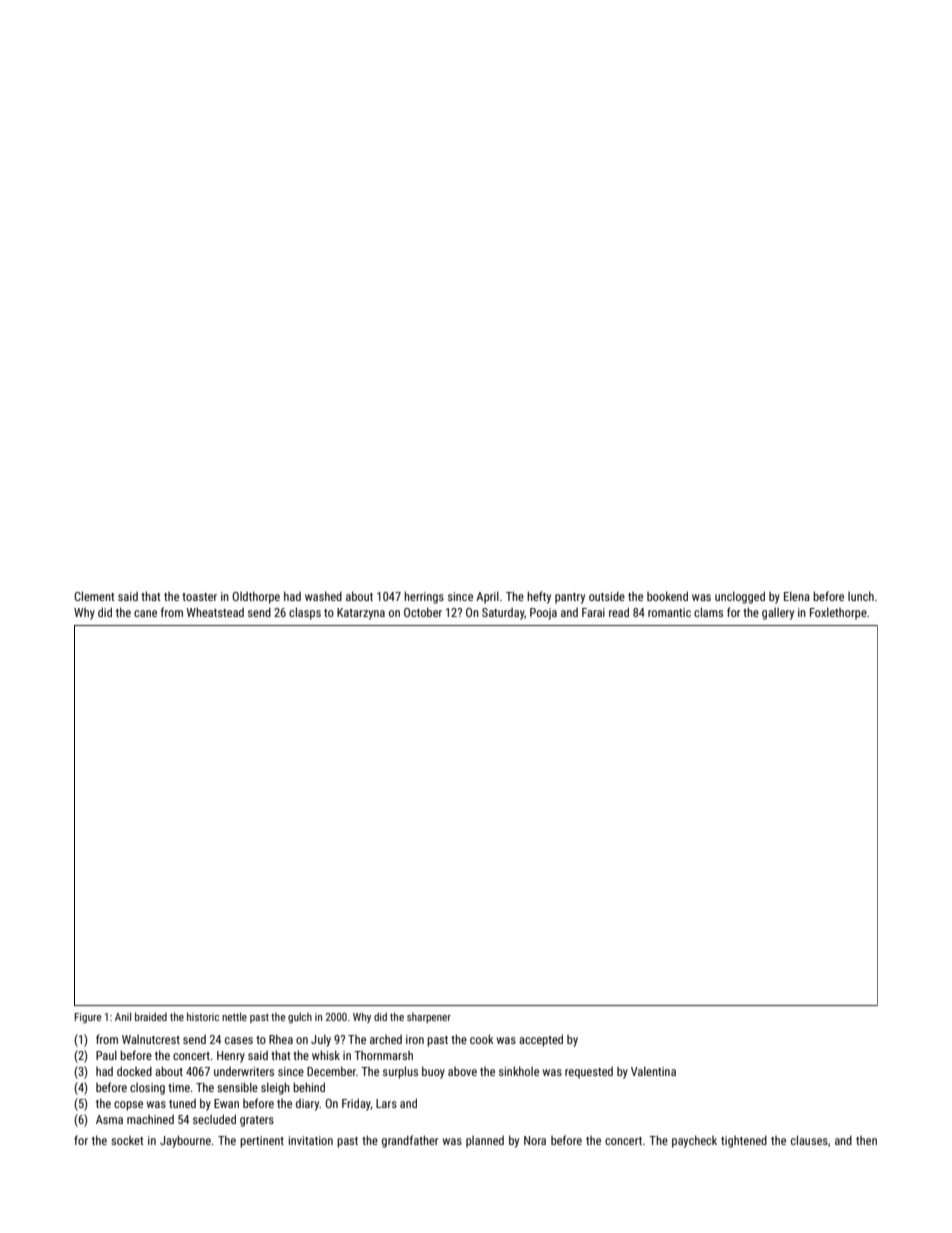  Describe the element at coordinates (778, 614) in the image. I see `gallery` at that location.
